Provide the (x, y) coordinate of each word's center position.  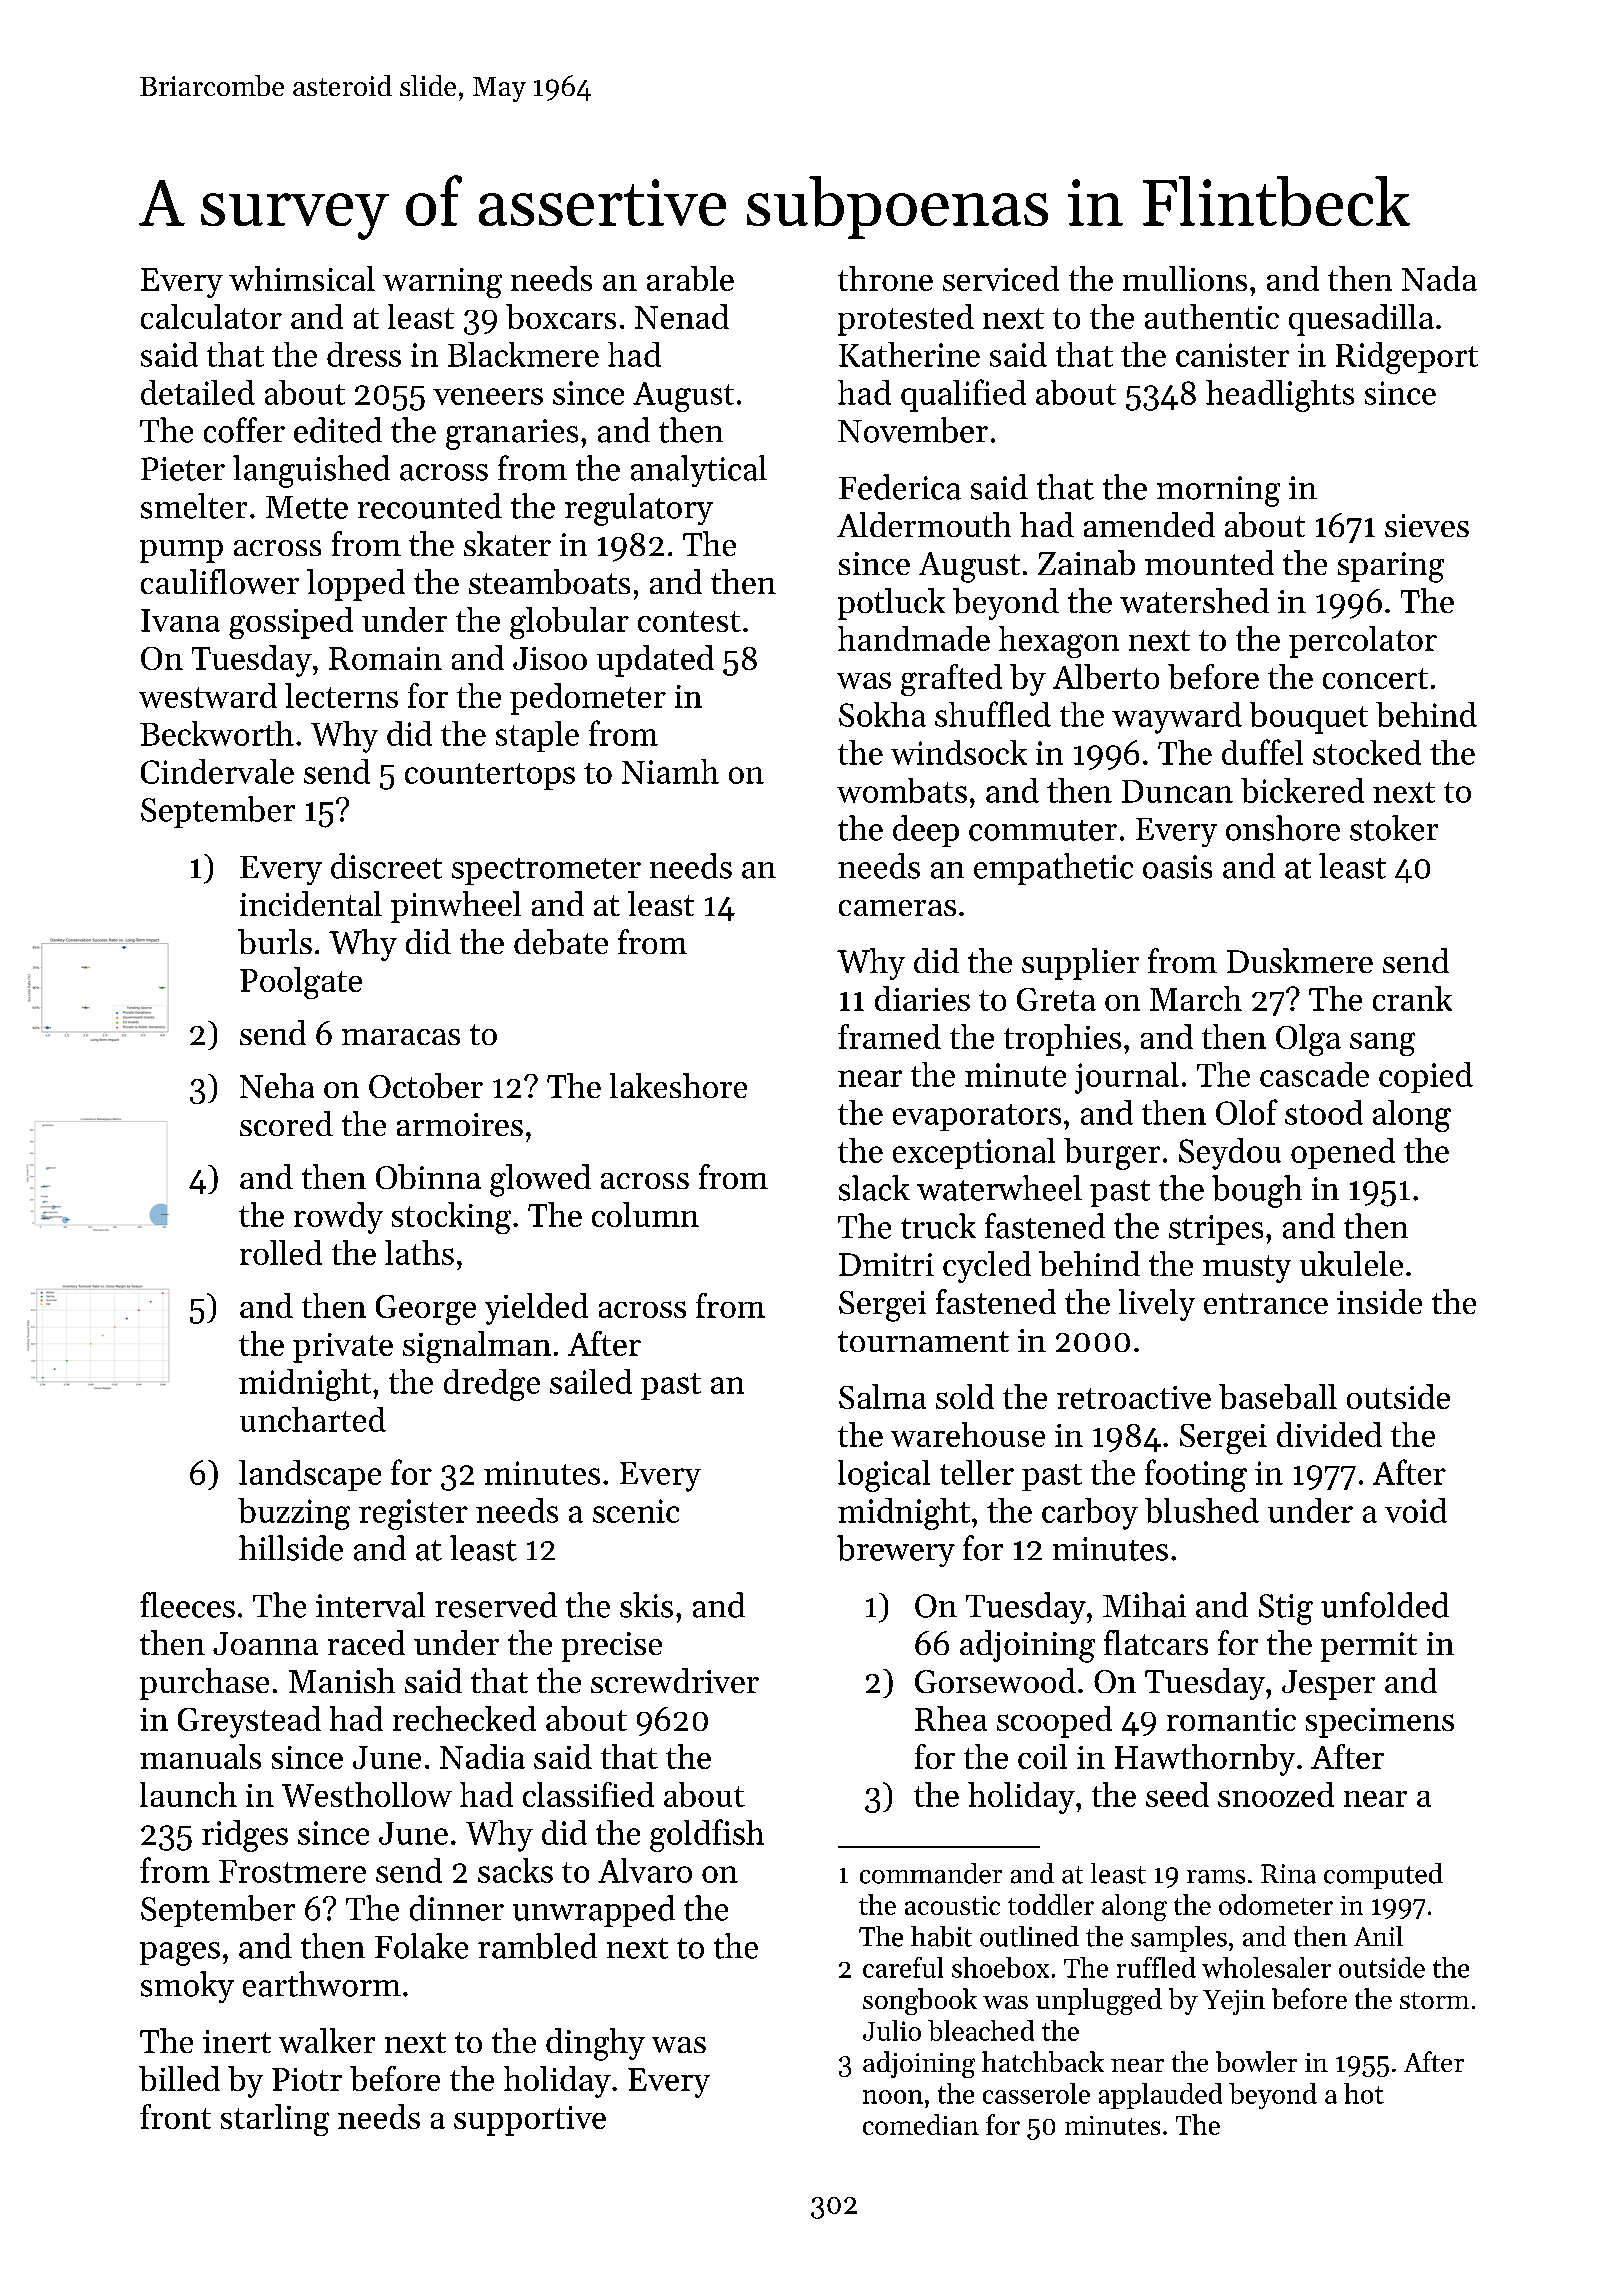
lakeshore (678, 1085)
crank (1412, 998)
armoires (460, 1124)
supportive (530, 2121)
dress (364, 354)
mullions (1185, 278)
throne (885, 278)
